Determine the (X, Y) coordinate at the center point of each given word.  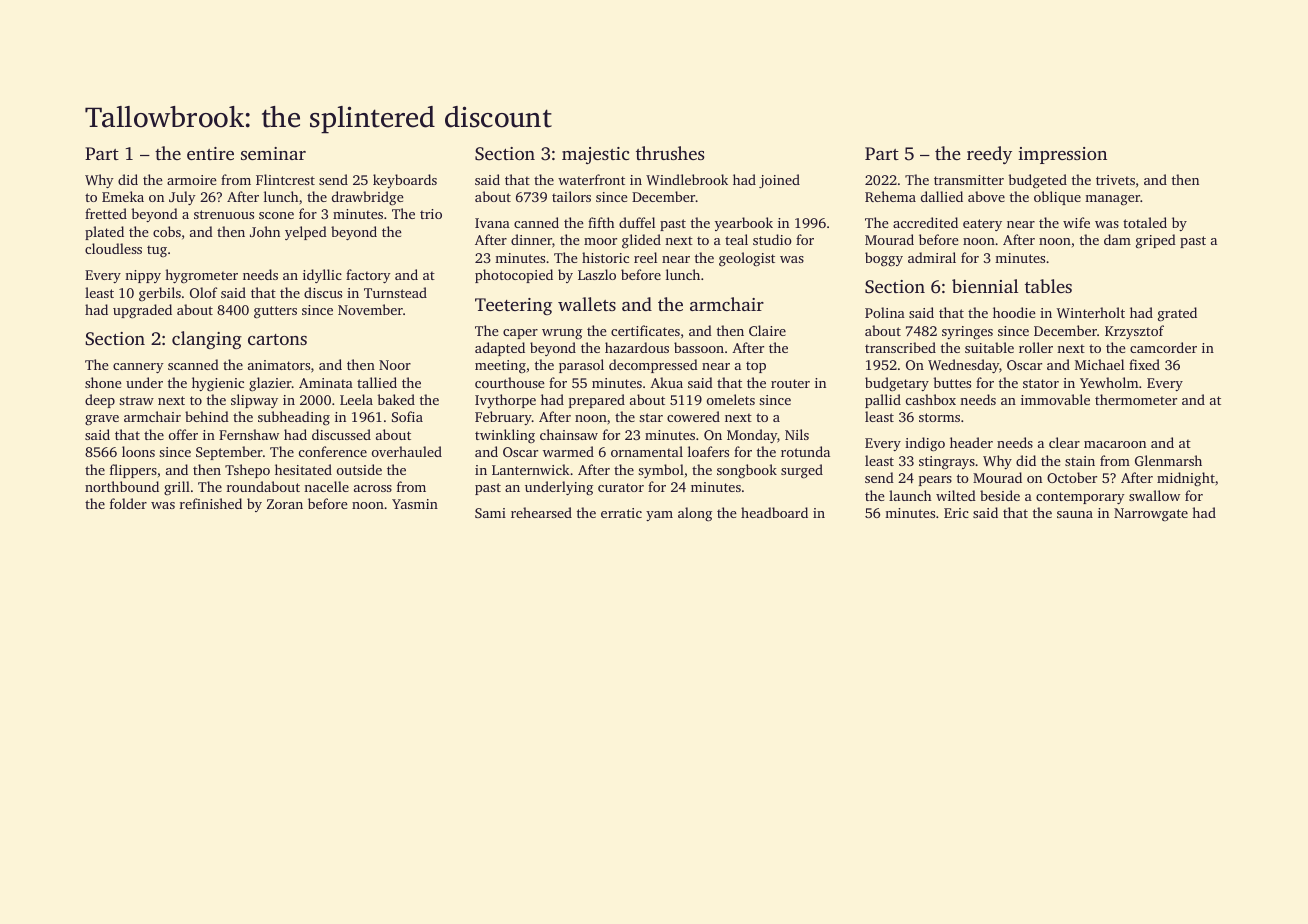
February (503, 418)
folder (128, 503)
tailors (571, 196)
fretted (106, 213)
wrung (562, 334)
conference (333, 451)
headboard (774, 512)
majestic (595, 155)
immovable (1055, 399)
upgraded (142, 311)
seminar (273, 153)
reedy (989, 155)
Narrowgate (1151, 515)
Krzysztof (1134, 332)
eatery (982, 225)
